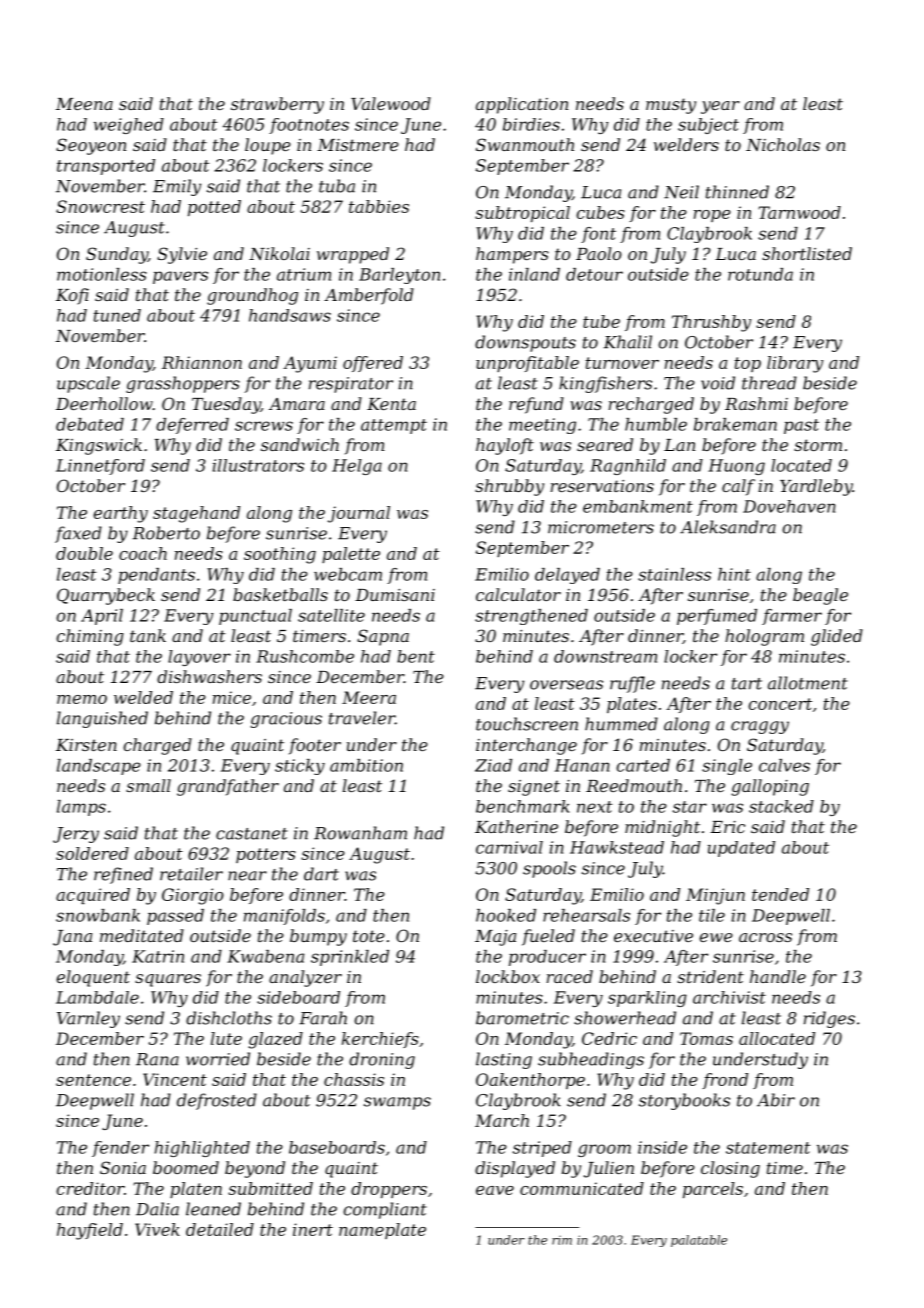 The width and height of the document is (924, 1308). Describe the element at coordinates (100, 467) in the document. I see `Linnetford` at that location.
